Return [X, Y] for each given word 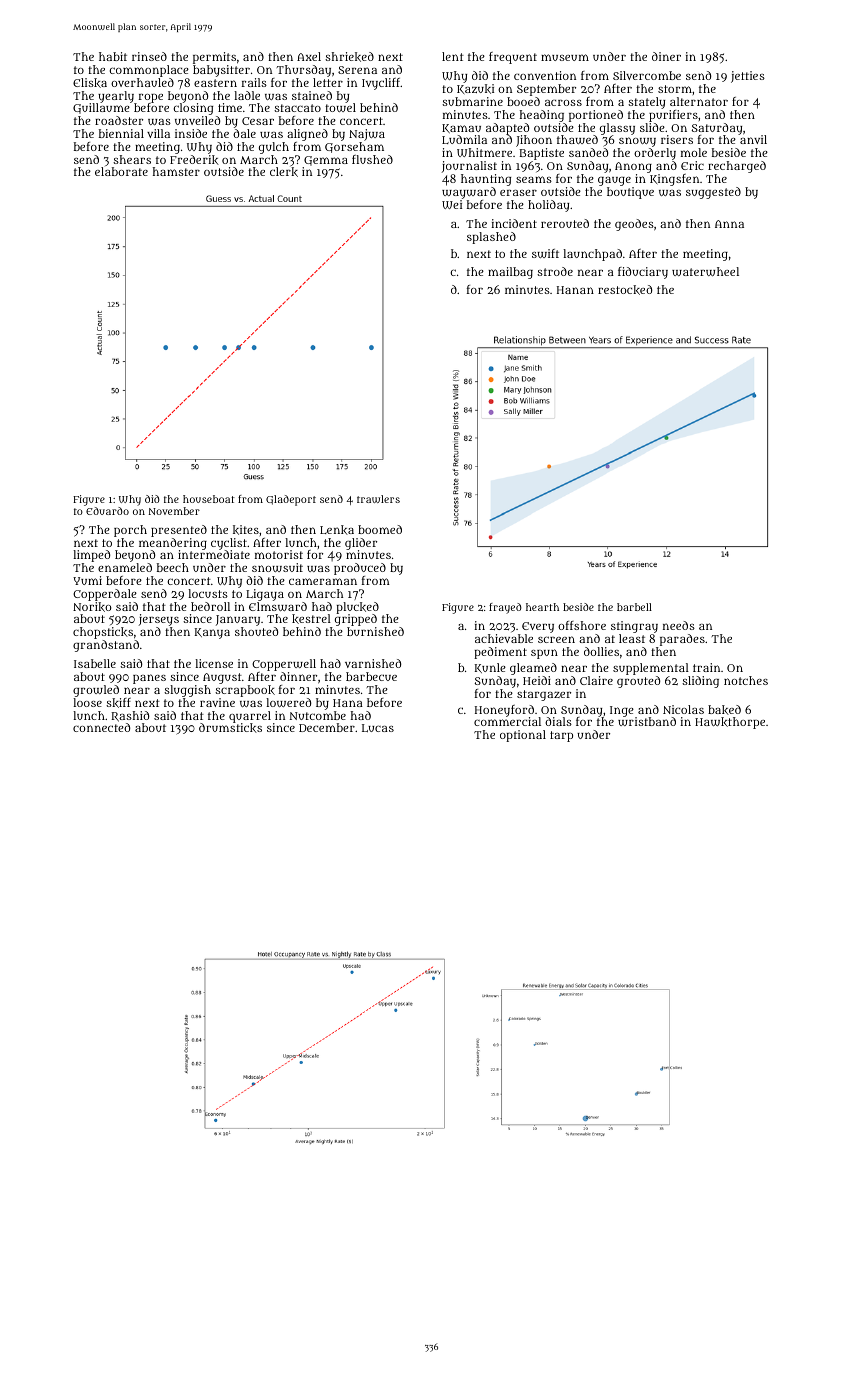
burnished [375, 631]
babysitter [221, 71]
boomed [380, 529]
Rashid [130, 716]
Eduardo [107, 511]
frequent [513, 58]
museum [565, 57]
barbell [634, 607]
